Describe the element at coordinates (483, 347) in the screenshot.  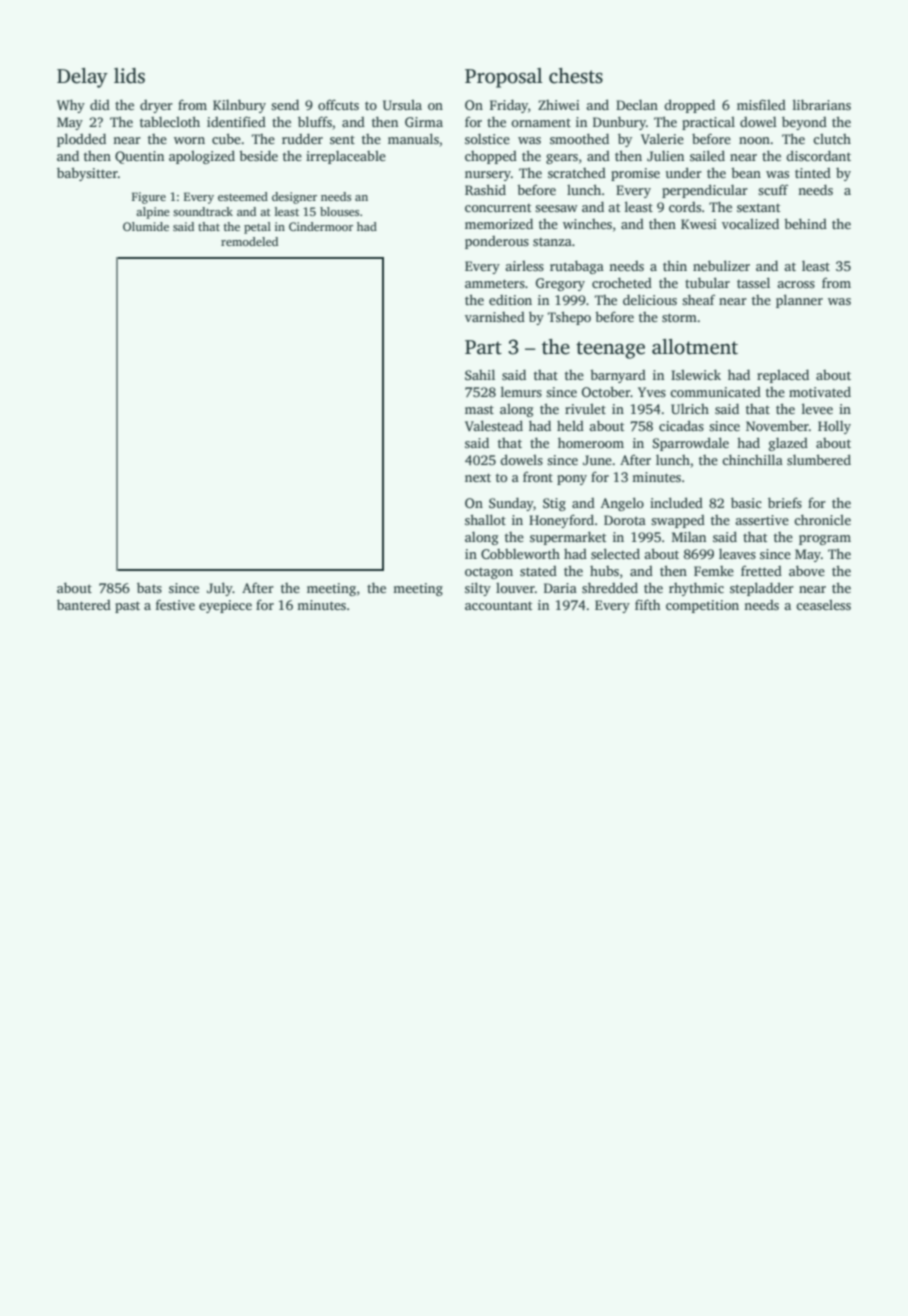
I see `Part` at that location.
